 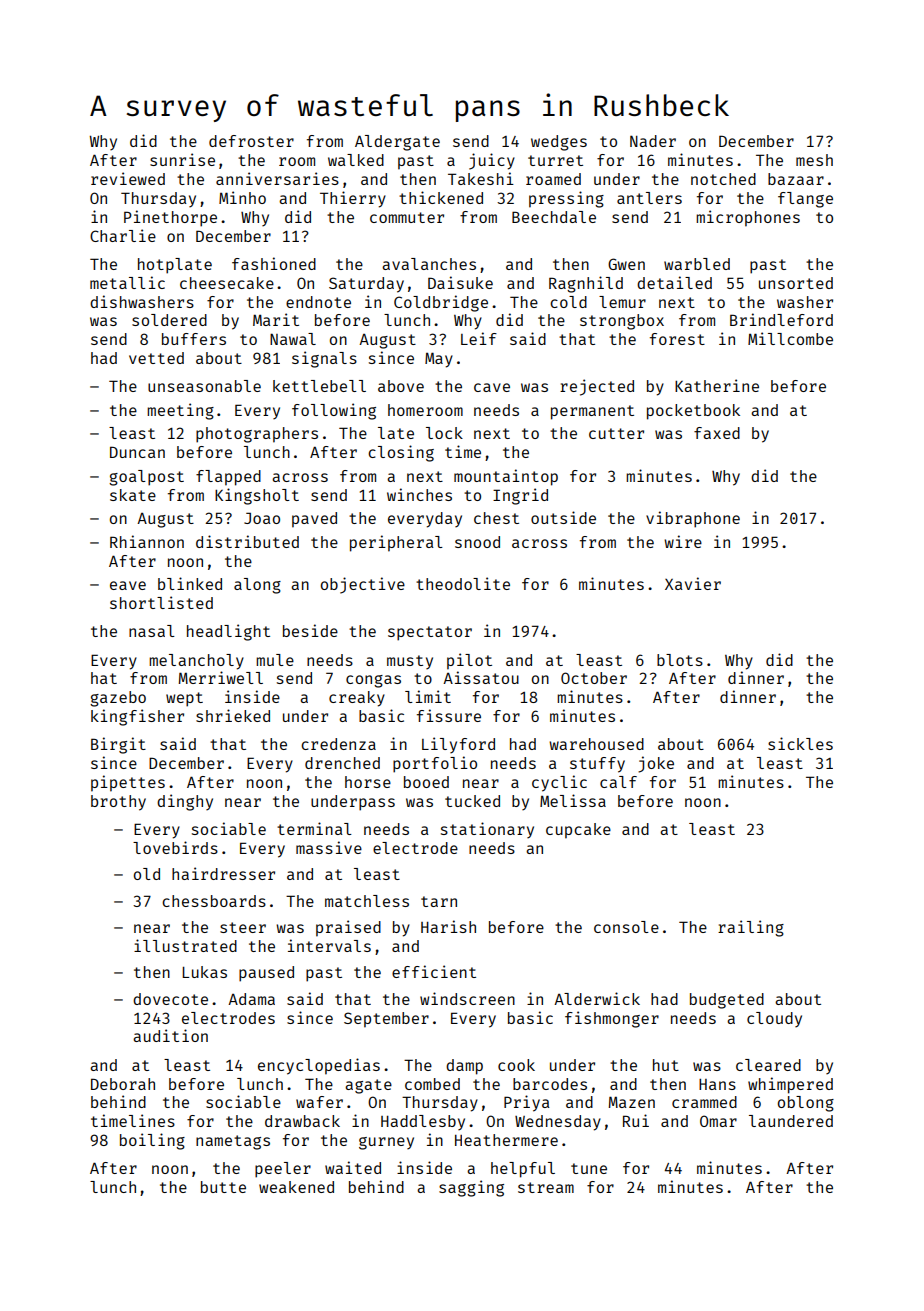 I want to click on reviewed, so click(x=128, y=178).
